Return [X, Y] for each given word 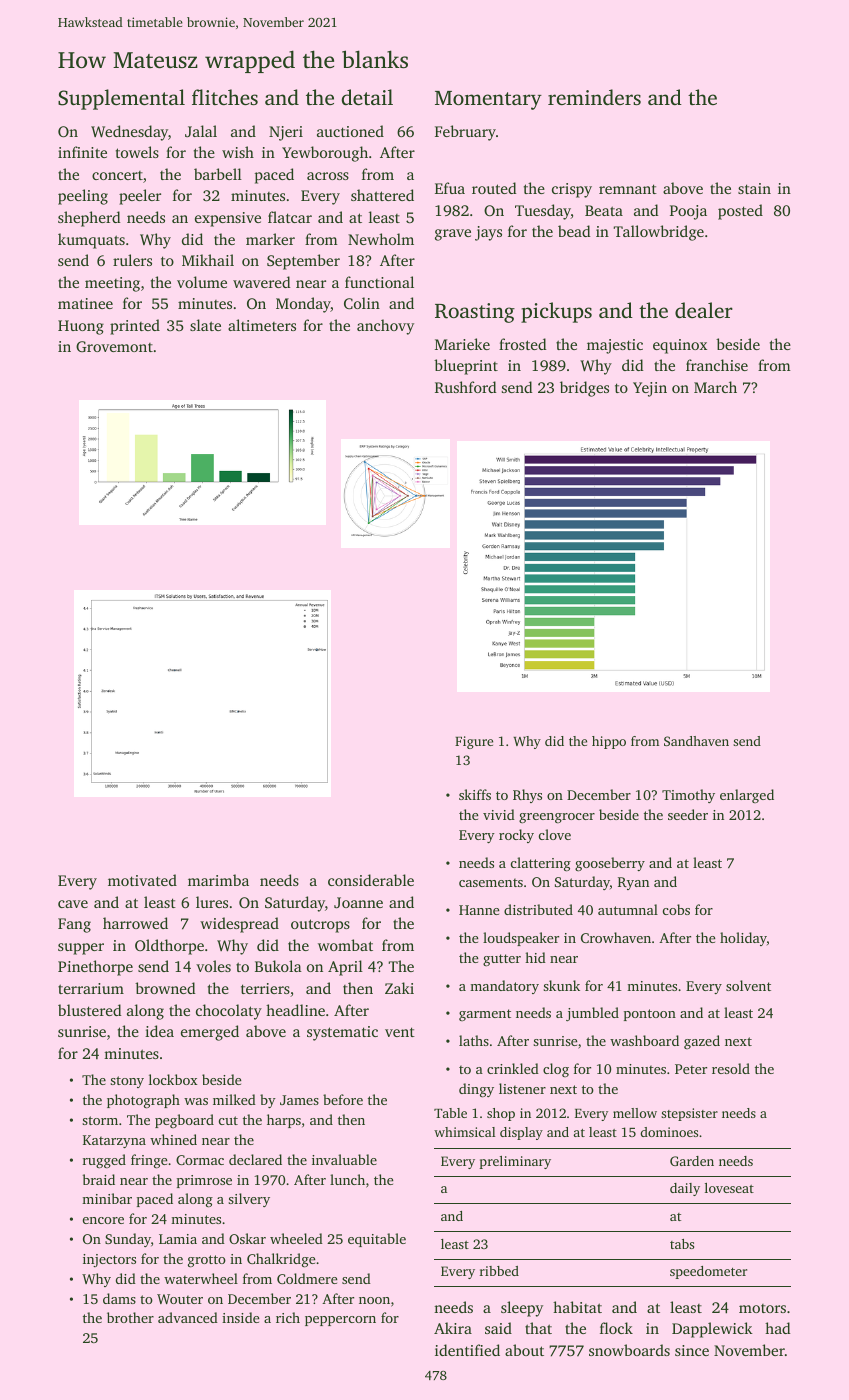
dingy [476, 1090]
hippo [609, 742]
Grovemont [114, 346]
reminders [594, 97]
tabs [682, 1244]
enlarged [747, 796]
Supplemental [121, 99]
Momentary [488, 100]
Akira [453, 1328]
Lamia [178, 1239]
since [692, 1350]
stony [127, 1082]
